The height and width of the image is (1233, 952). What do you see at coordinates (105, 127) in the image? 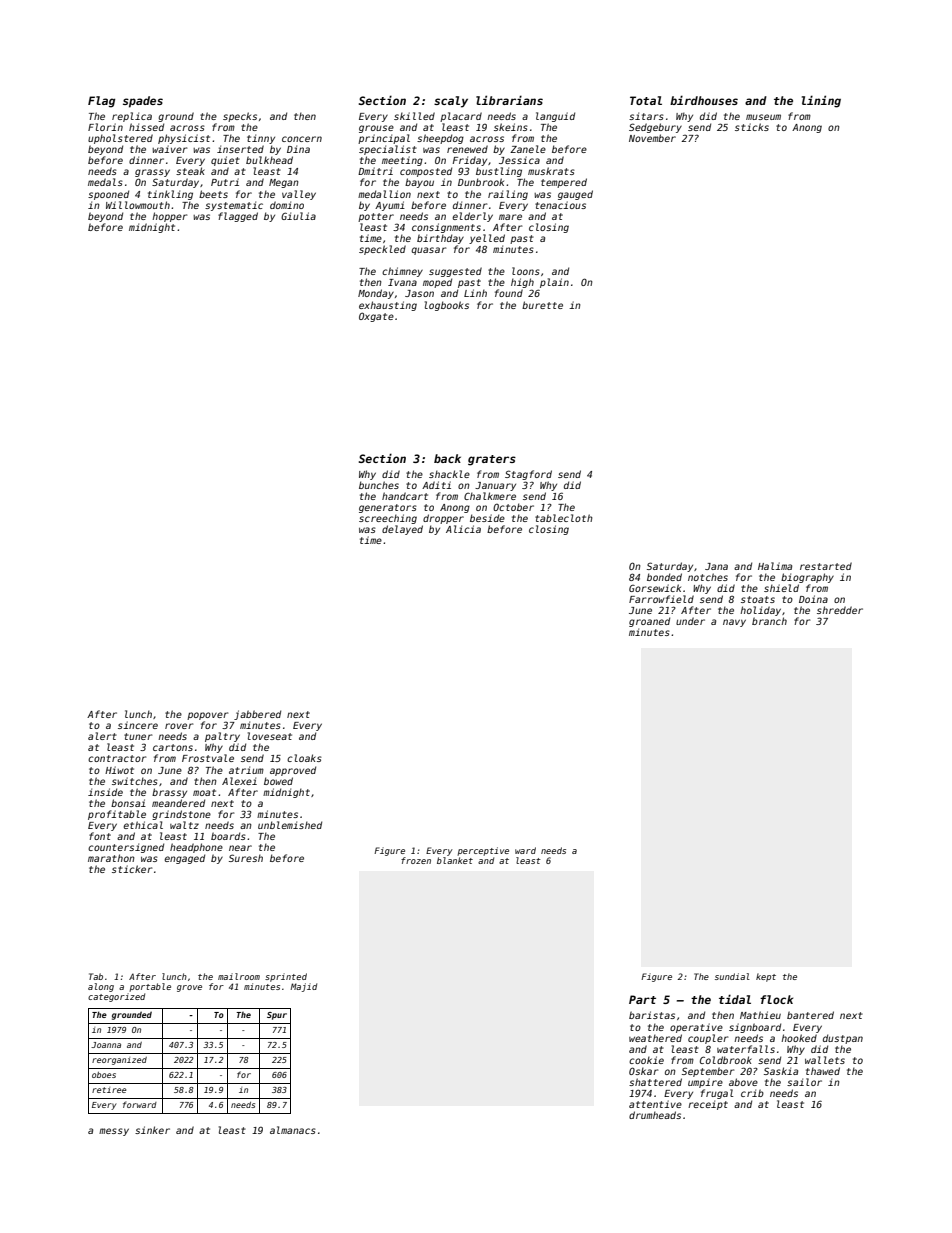
I see `Florin` at bounding box center [105, 127].
